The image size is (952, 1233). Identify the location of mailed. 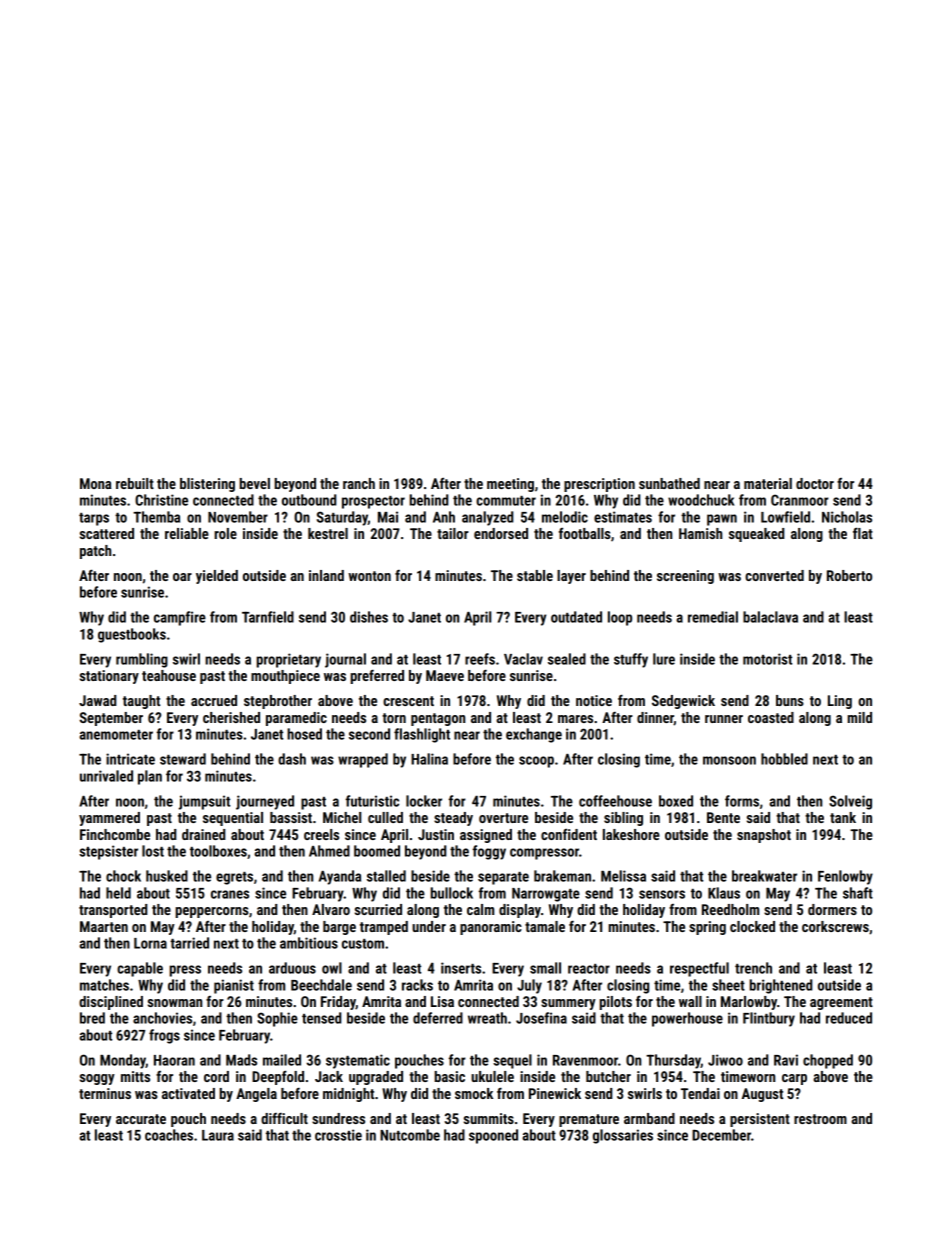
(282, 1060).
